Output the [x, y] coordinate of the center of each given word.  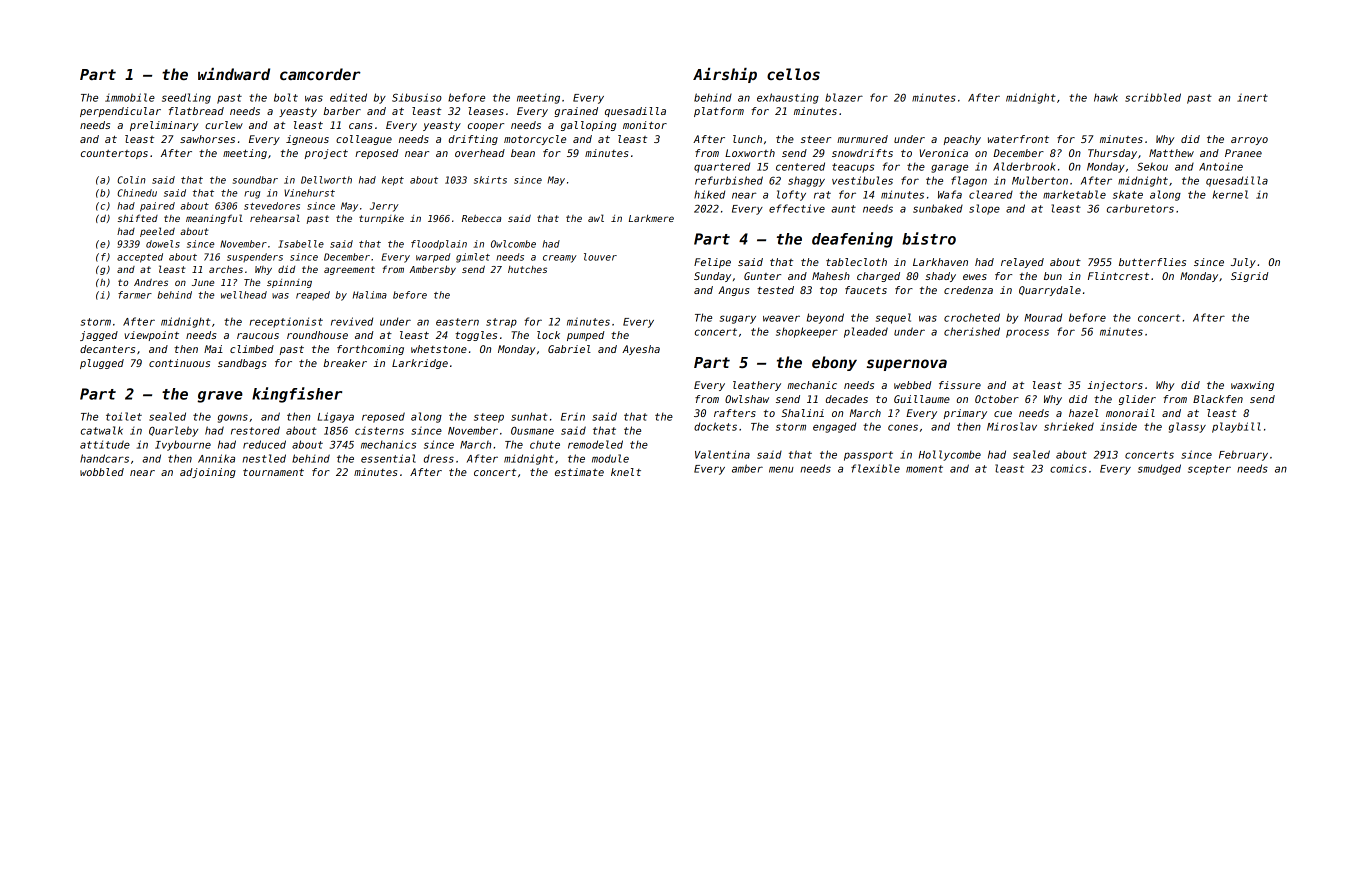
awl [596, 218]
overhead [480, 153]
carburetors [1140, 209]
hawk [1106, 97]
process [1027, 333]
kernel [1230, 194]
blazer [844, 97]
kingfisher [297, 395]
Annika [216, 458]
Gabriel [569, 349]
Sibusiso [417, 97]
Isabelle [301, 244]
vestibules [862, 180]
